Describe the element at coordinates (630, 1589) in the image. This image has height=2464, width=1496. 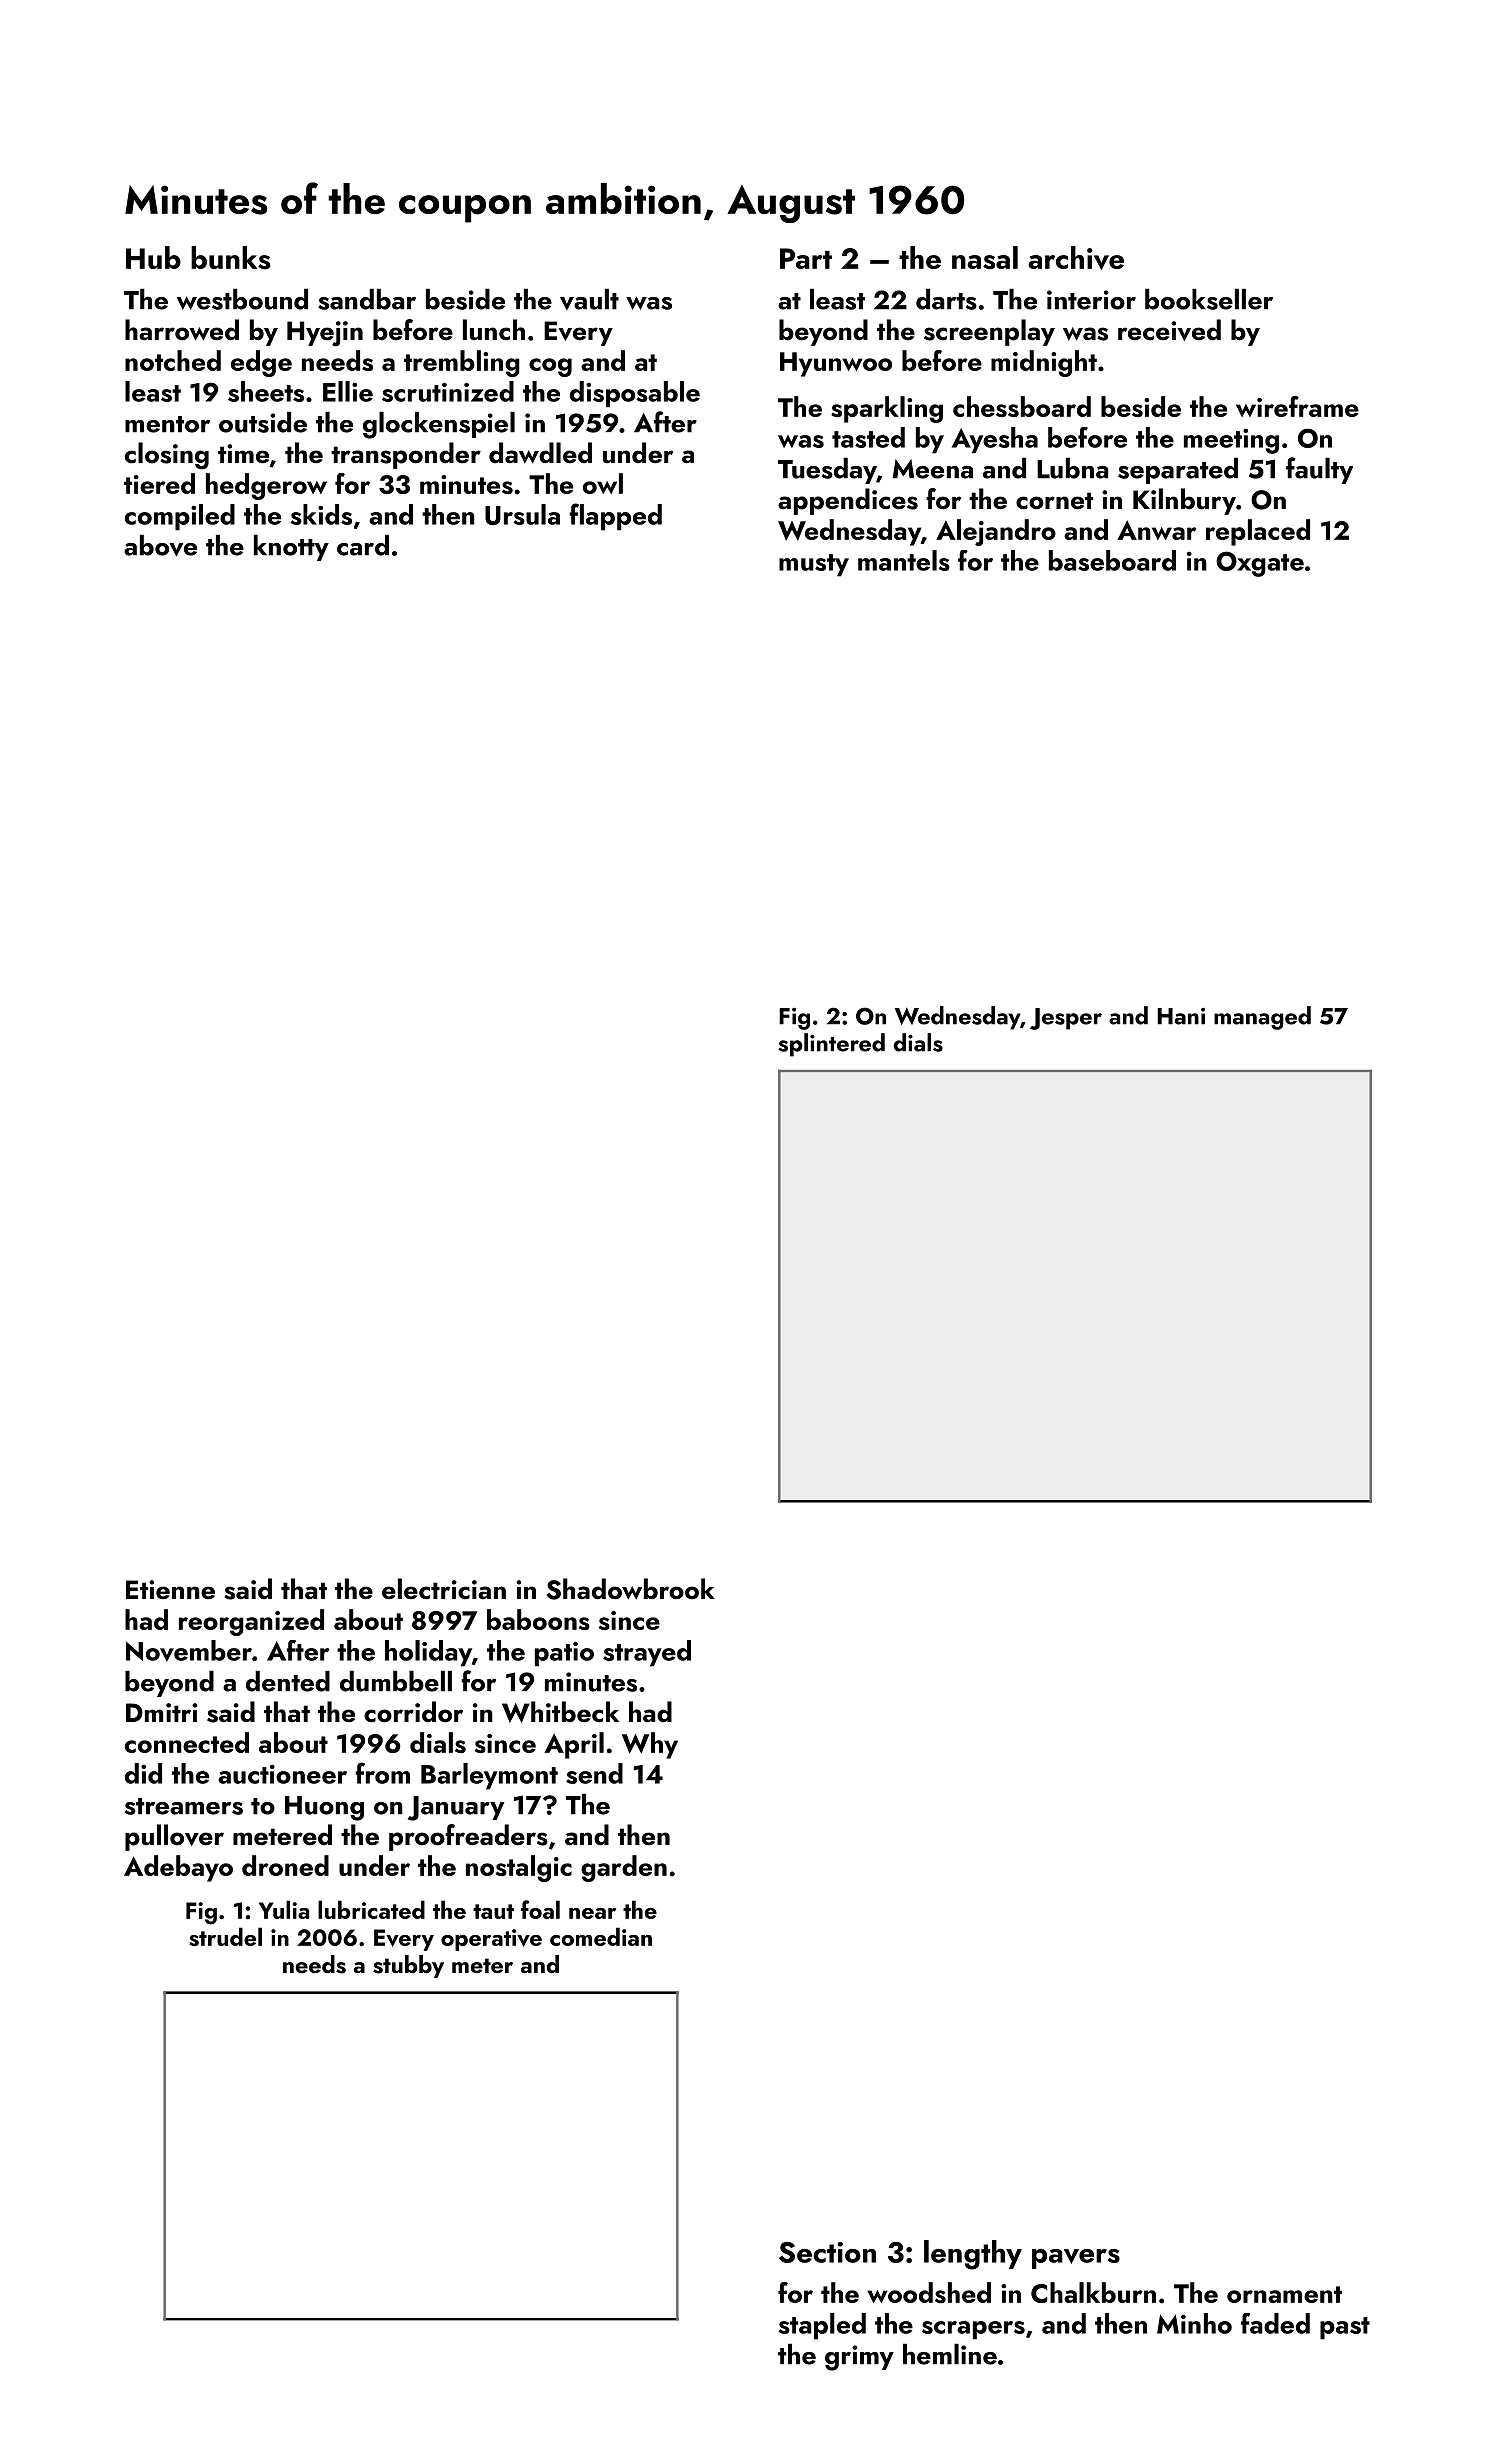
I see `Shadowbrook` at that location.
